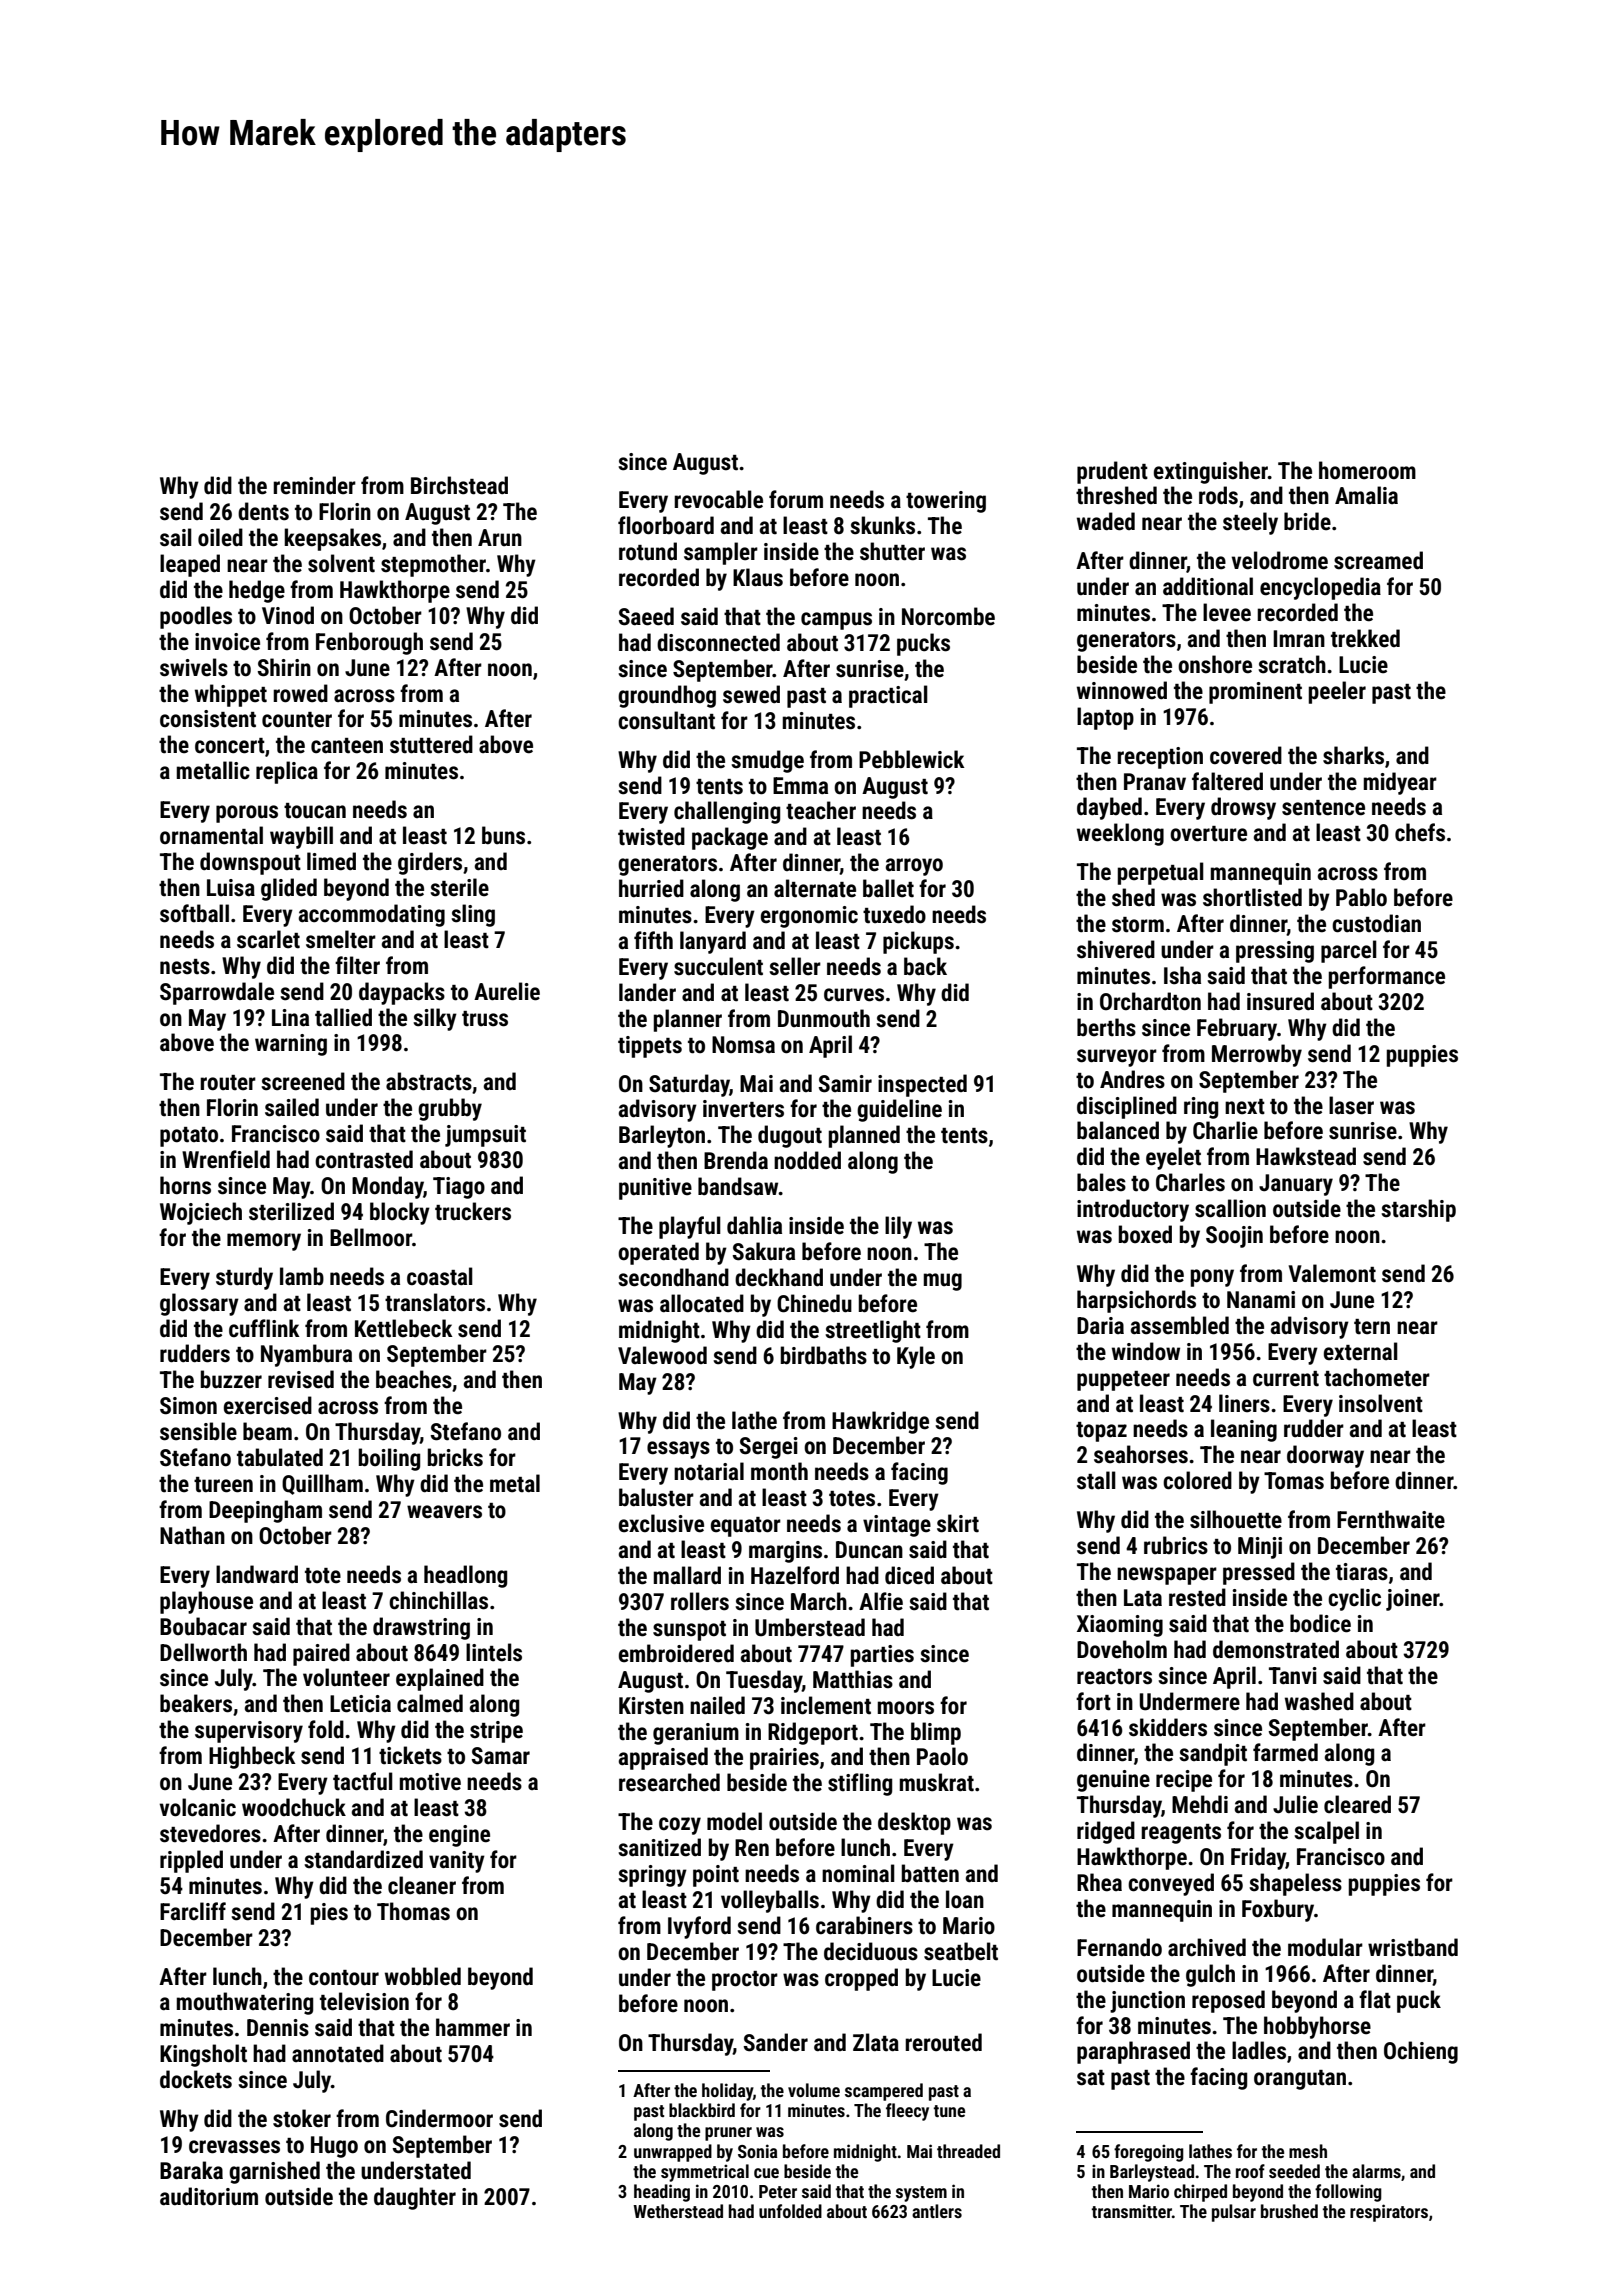  I want to click on reminder, so click(314, 485).
